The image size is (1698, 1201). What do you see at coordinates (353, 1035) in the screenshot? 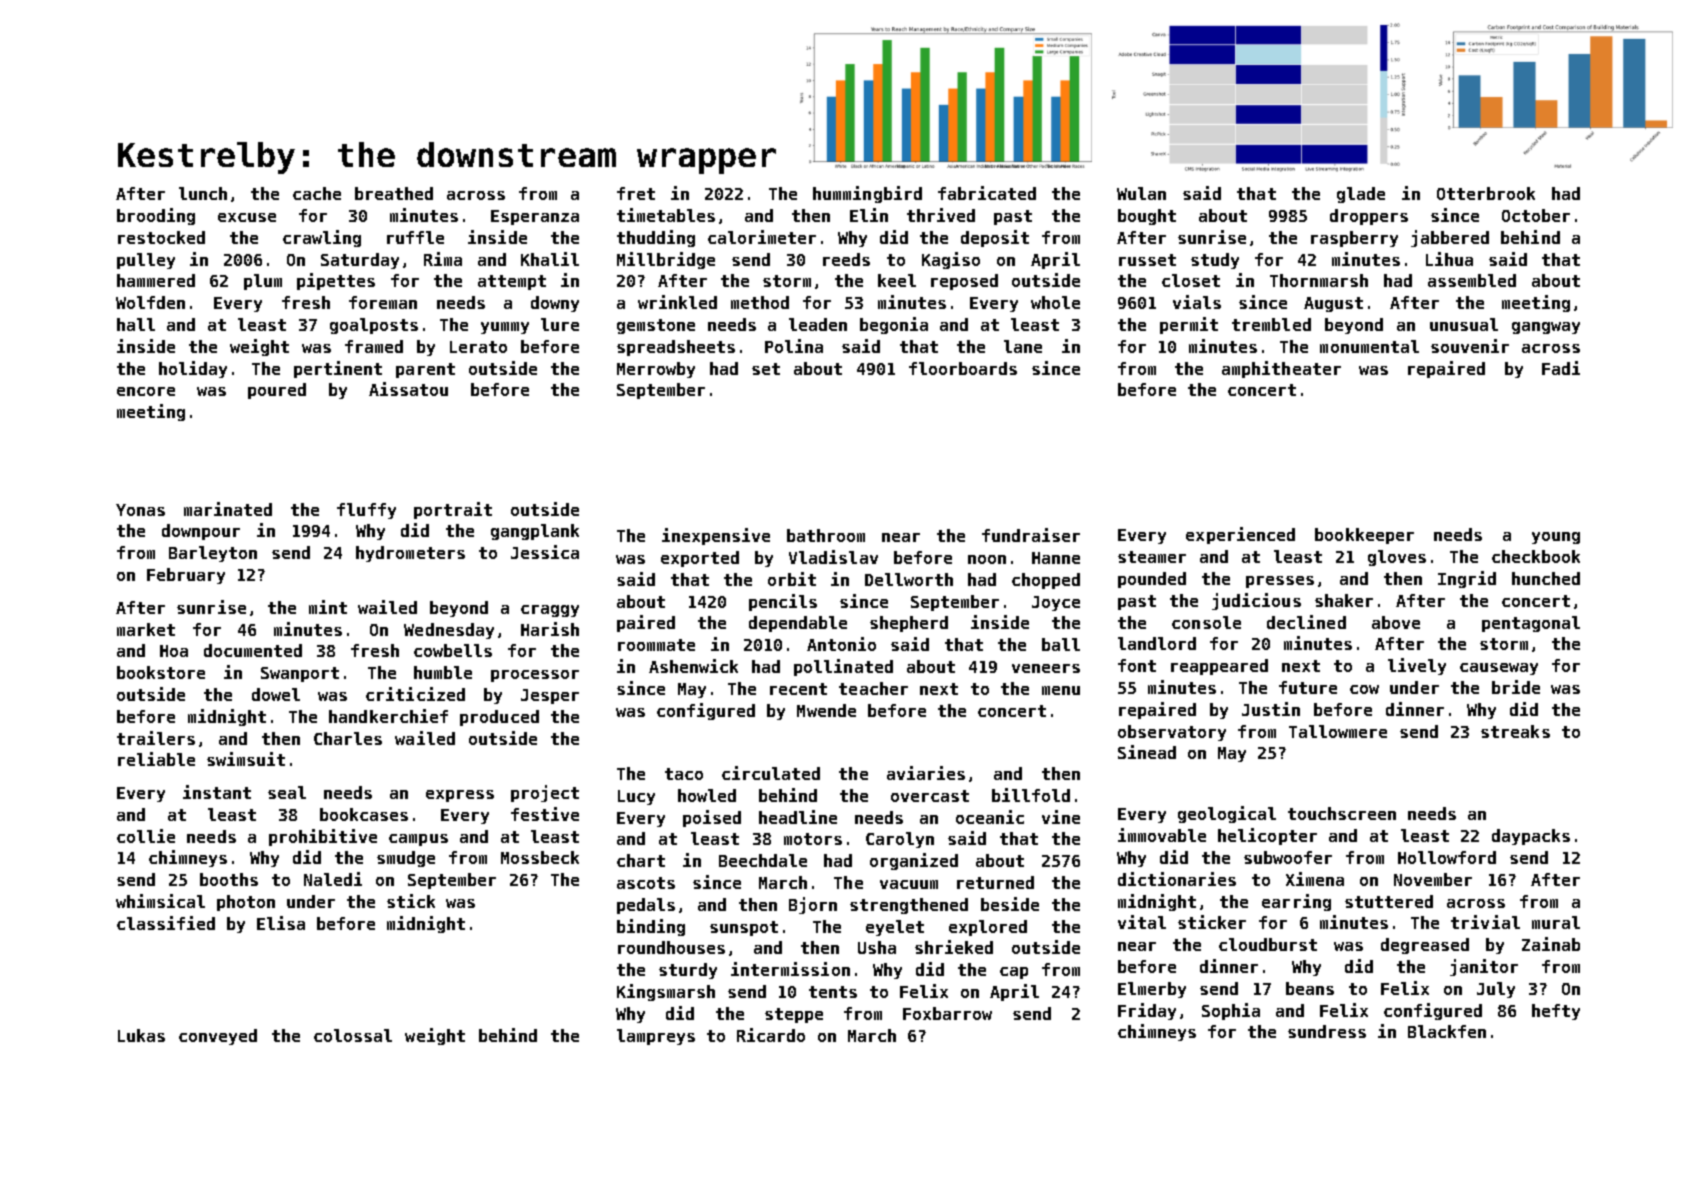
I see `colossal` at bounding box center [353, 1035].
